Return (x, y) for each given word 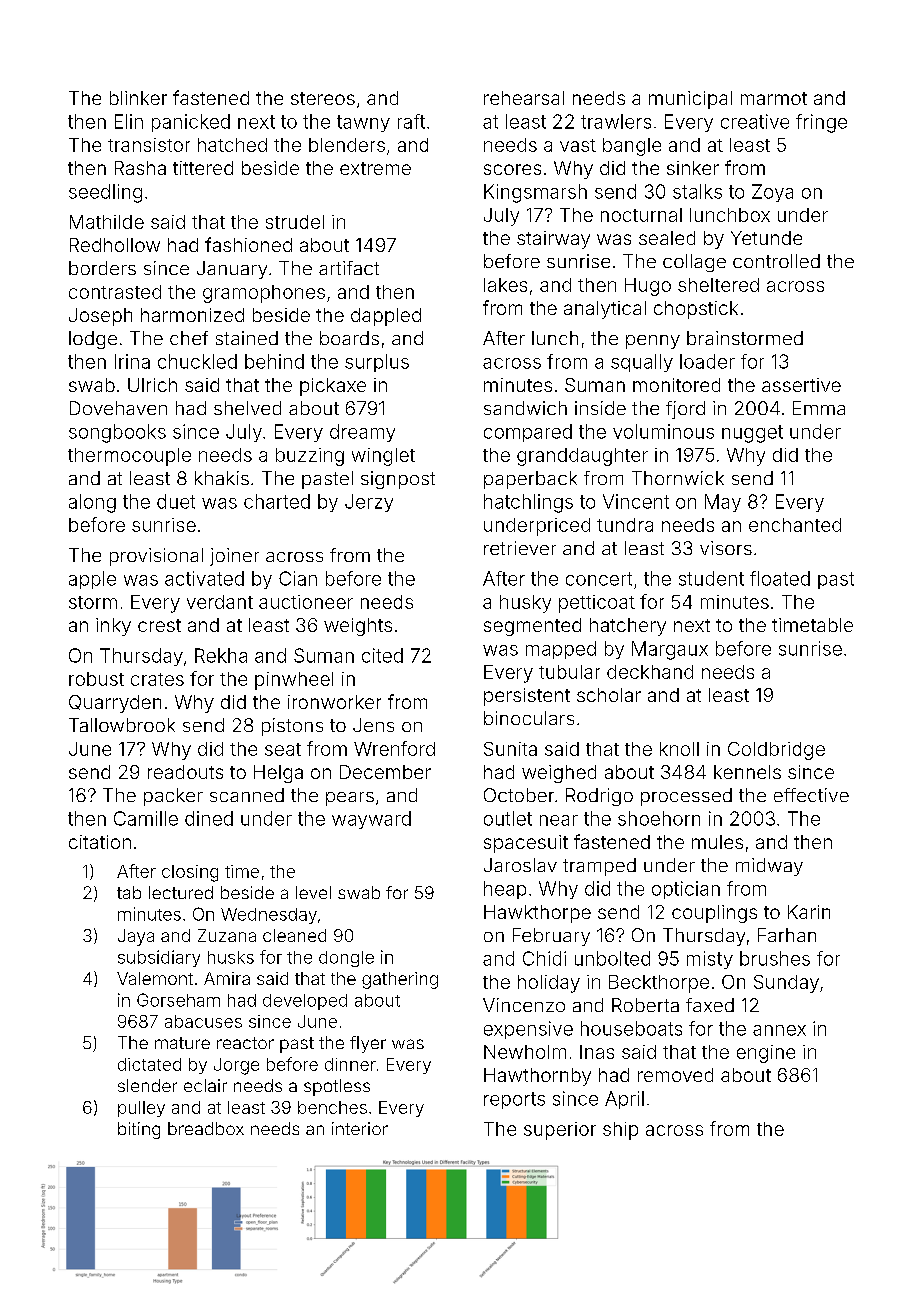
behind (274, 361)
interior (360, 1128)
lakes (505, 285)
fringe (821, 123)
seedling (105, 193)
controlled (776, 261)
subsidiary (159, 958)
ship (620, 1131)
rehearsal (524, 98)
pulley (141, 1109)
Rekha (221, 655)
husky (525, 604)
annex (779, 1030)
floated (780, 578)
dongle (346, 959)
